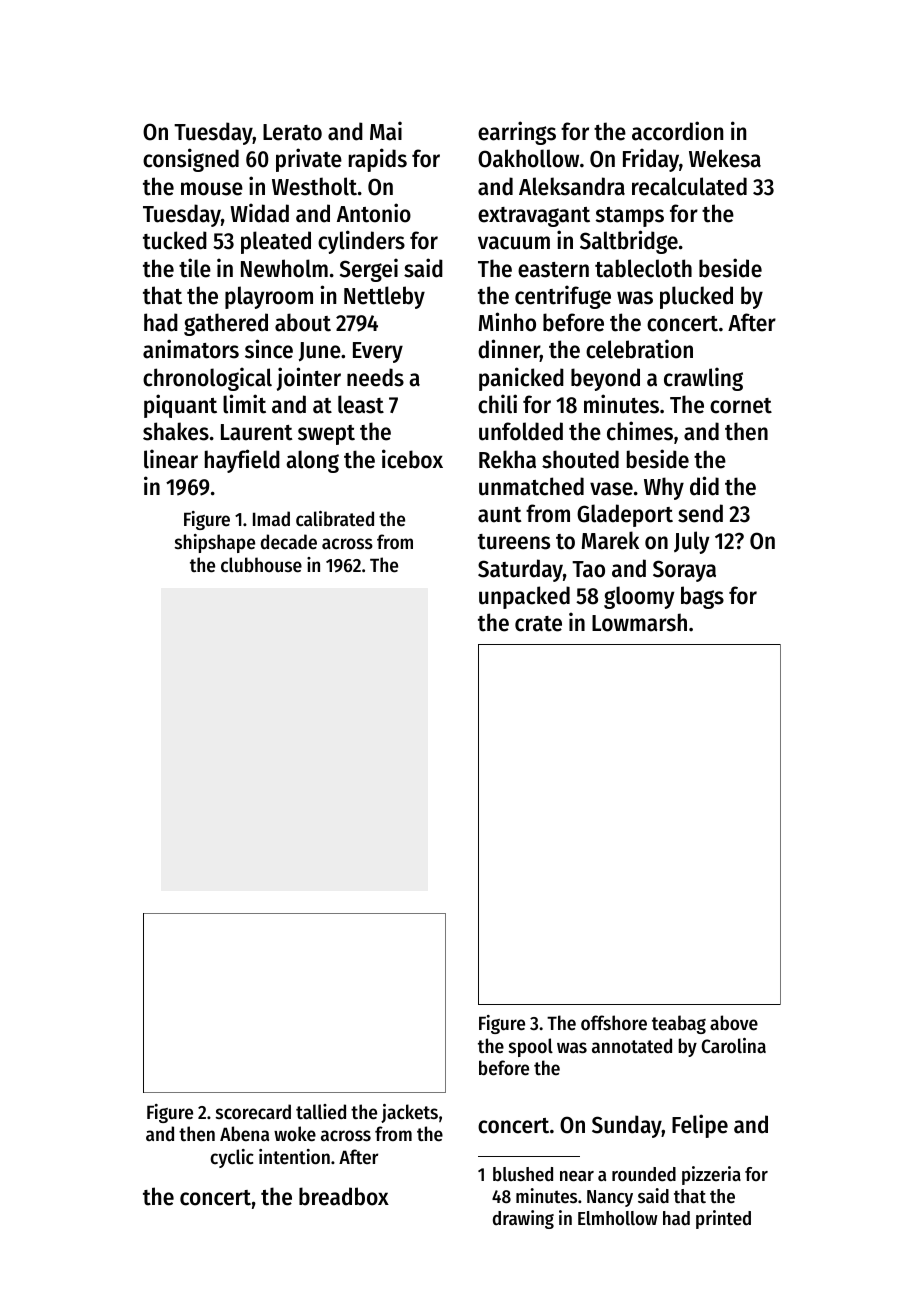 The width and height of the screenshot is (924, 1311). Describe the element at coordinates (734, 1023) in the screenshot. I see `above` at that location.
